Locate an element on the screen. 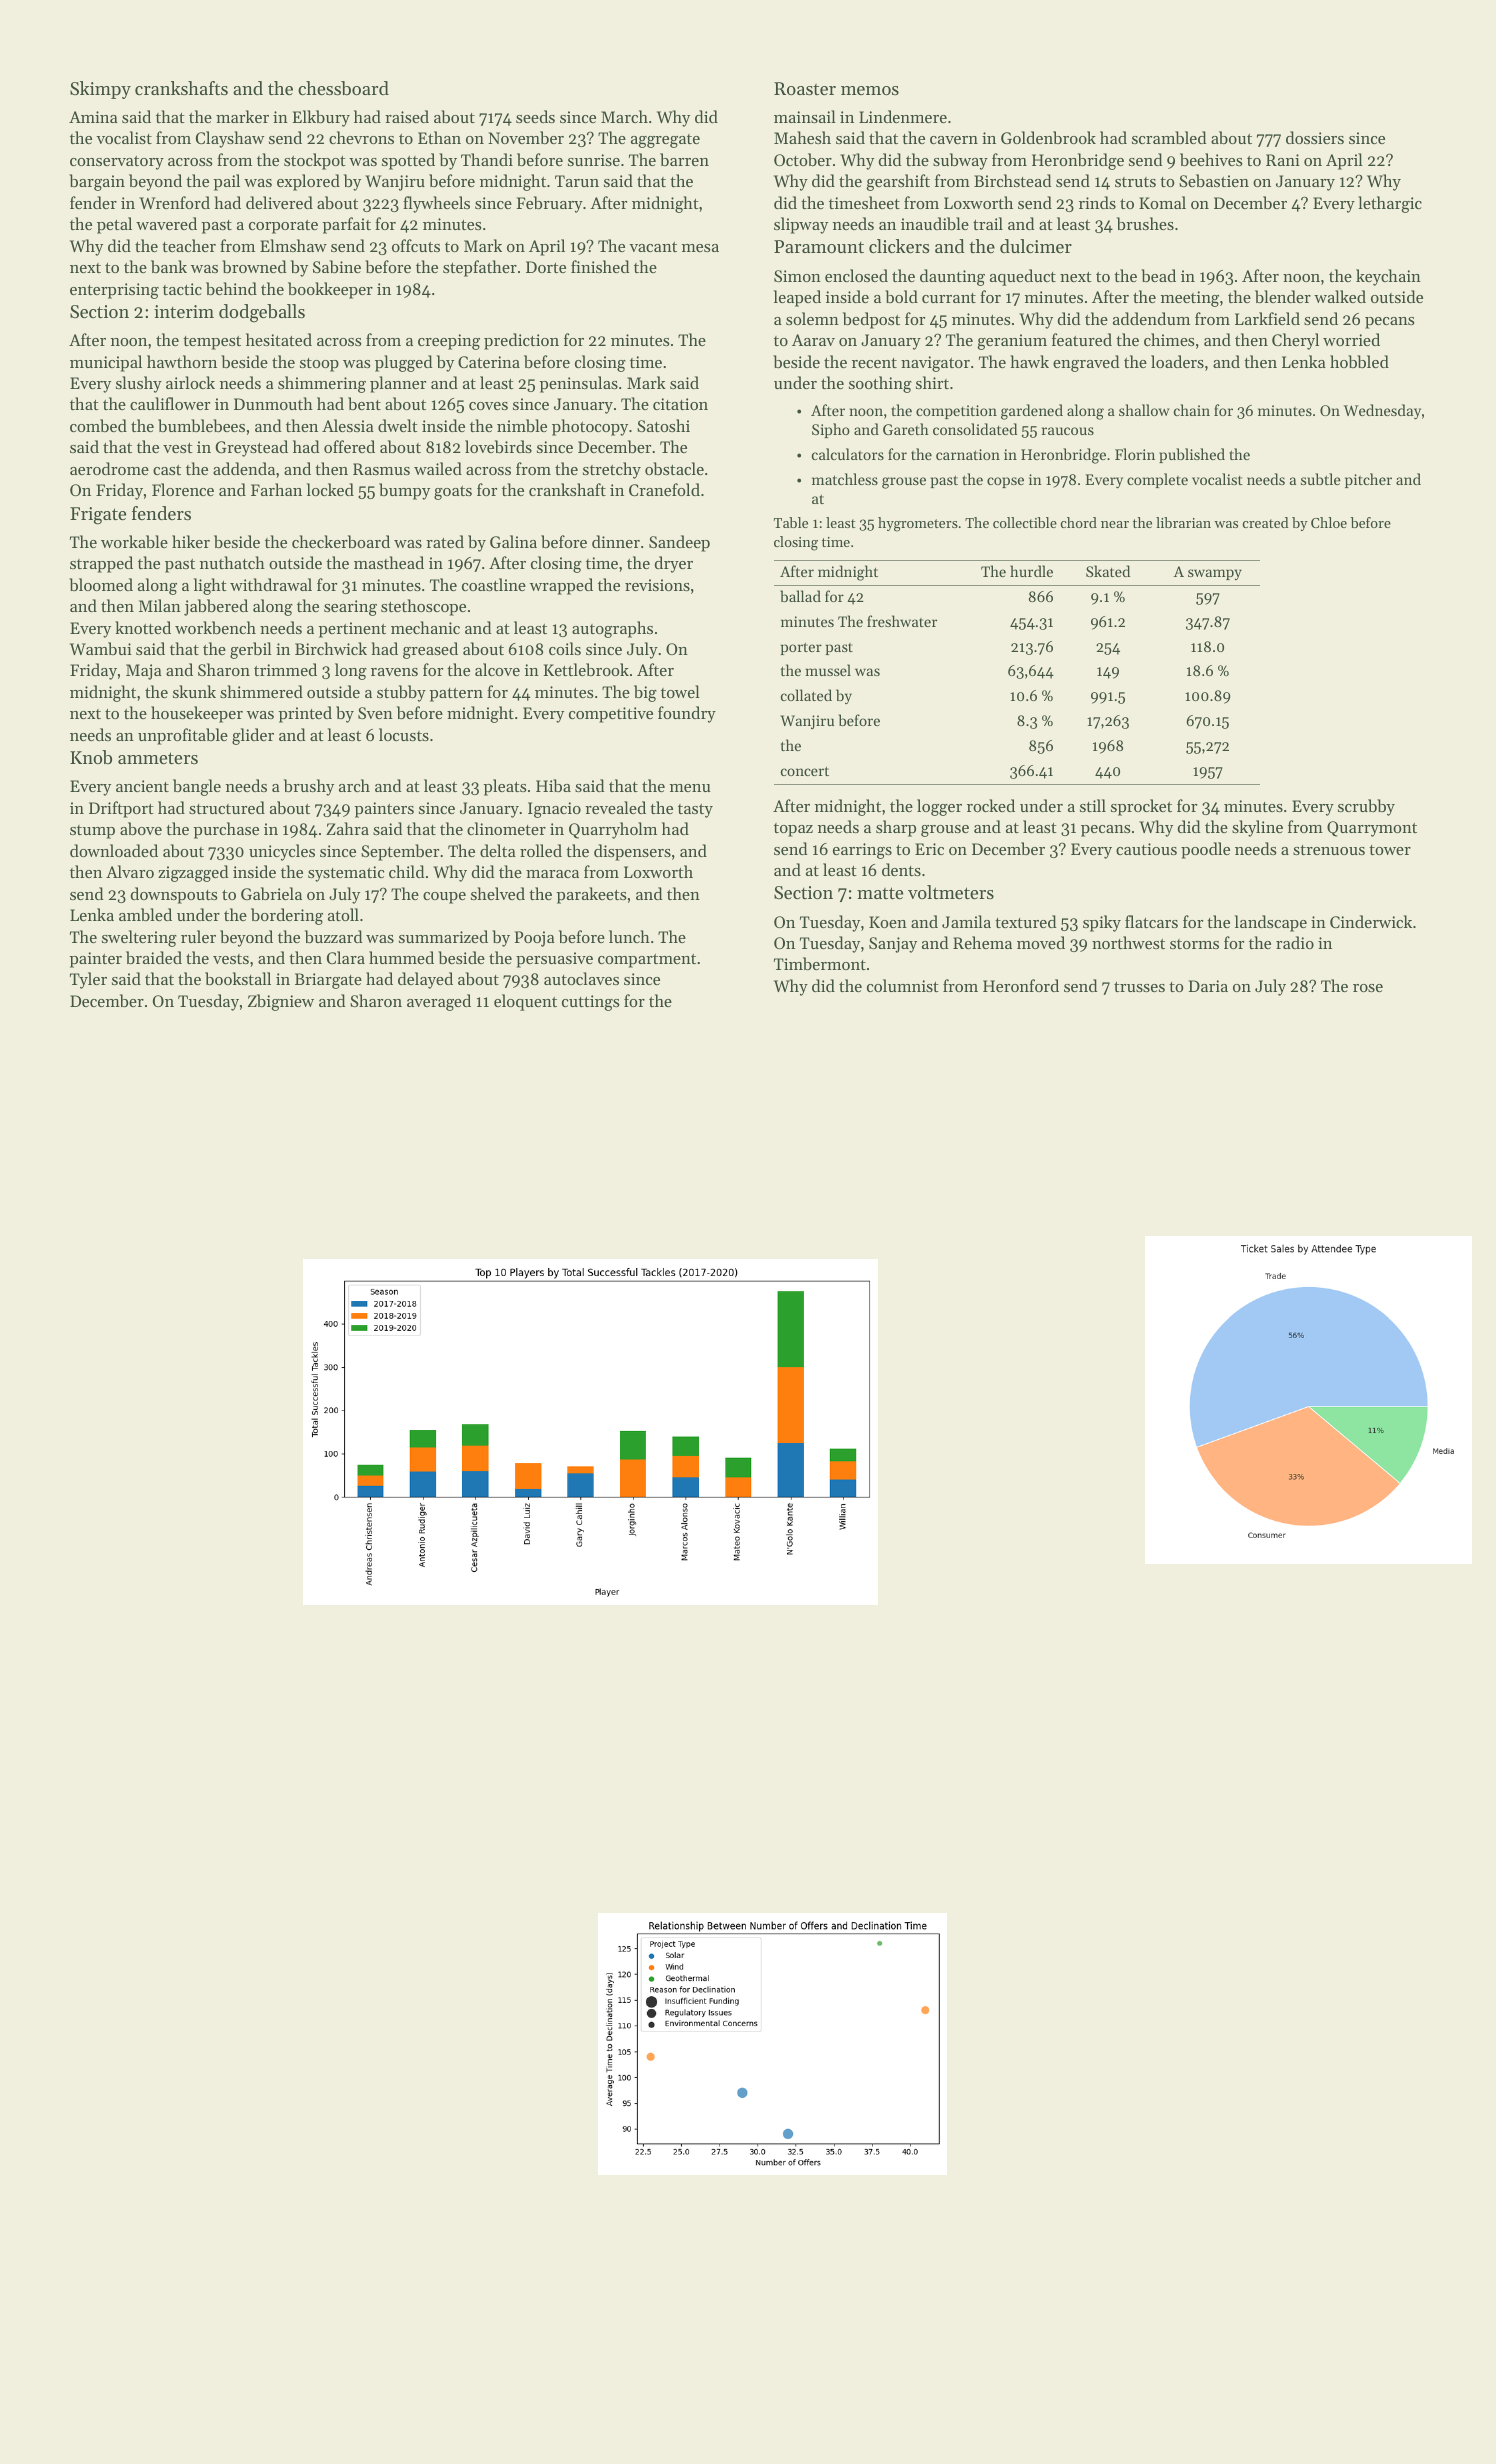  topaz is located at coordinates (793, 830).
